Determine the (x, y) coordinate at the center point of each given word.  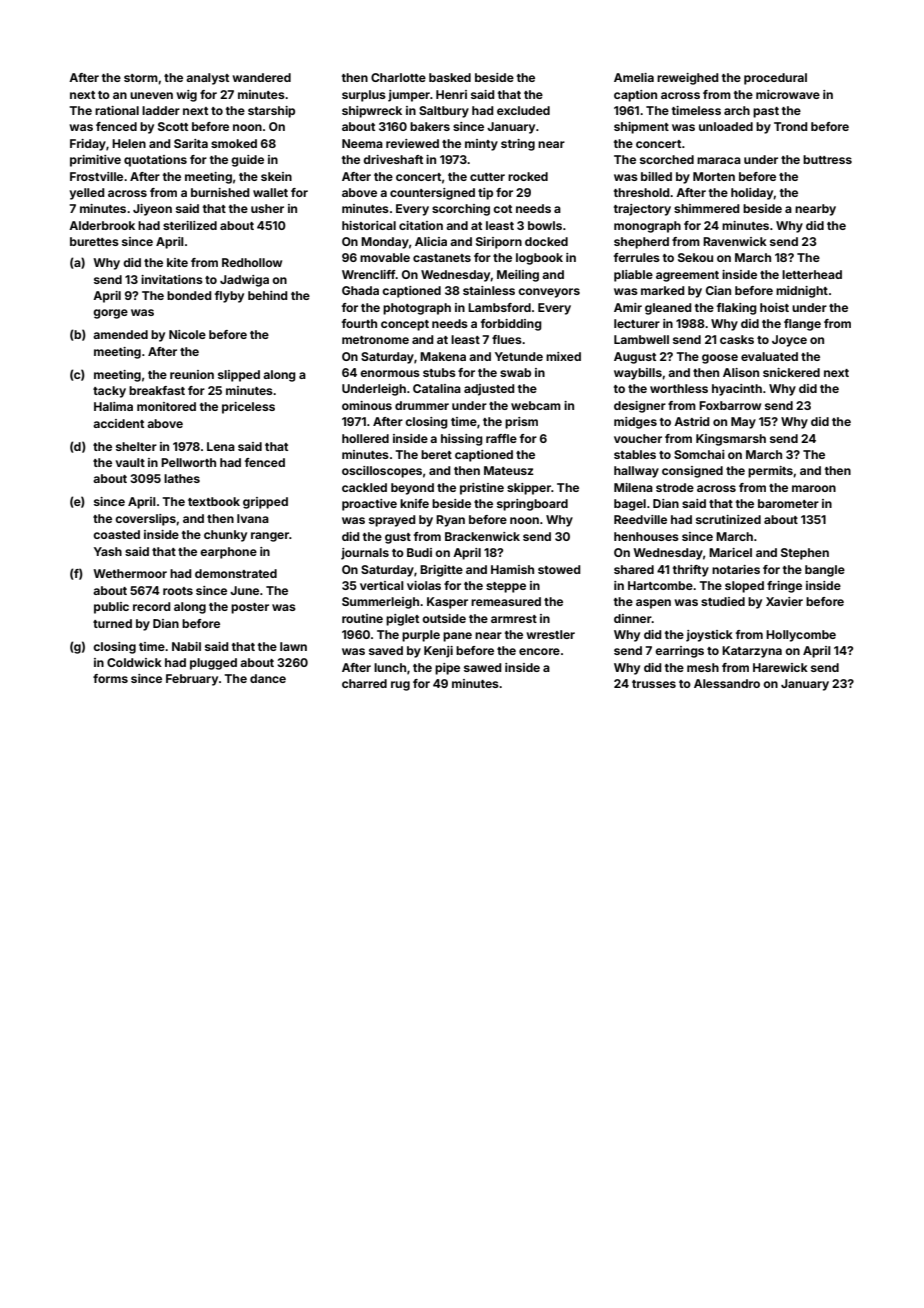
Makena (443, 356)
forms (110, 678)
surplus (364, 96)
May (743, 423)
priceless (248, 408)
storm (141, 78)
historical (369, 225)
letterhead (812, 274)
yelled (87, 194)
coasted (116, 534)
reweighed (688, 79)
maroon (814, 488)
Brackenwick (482, 536)
